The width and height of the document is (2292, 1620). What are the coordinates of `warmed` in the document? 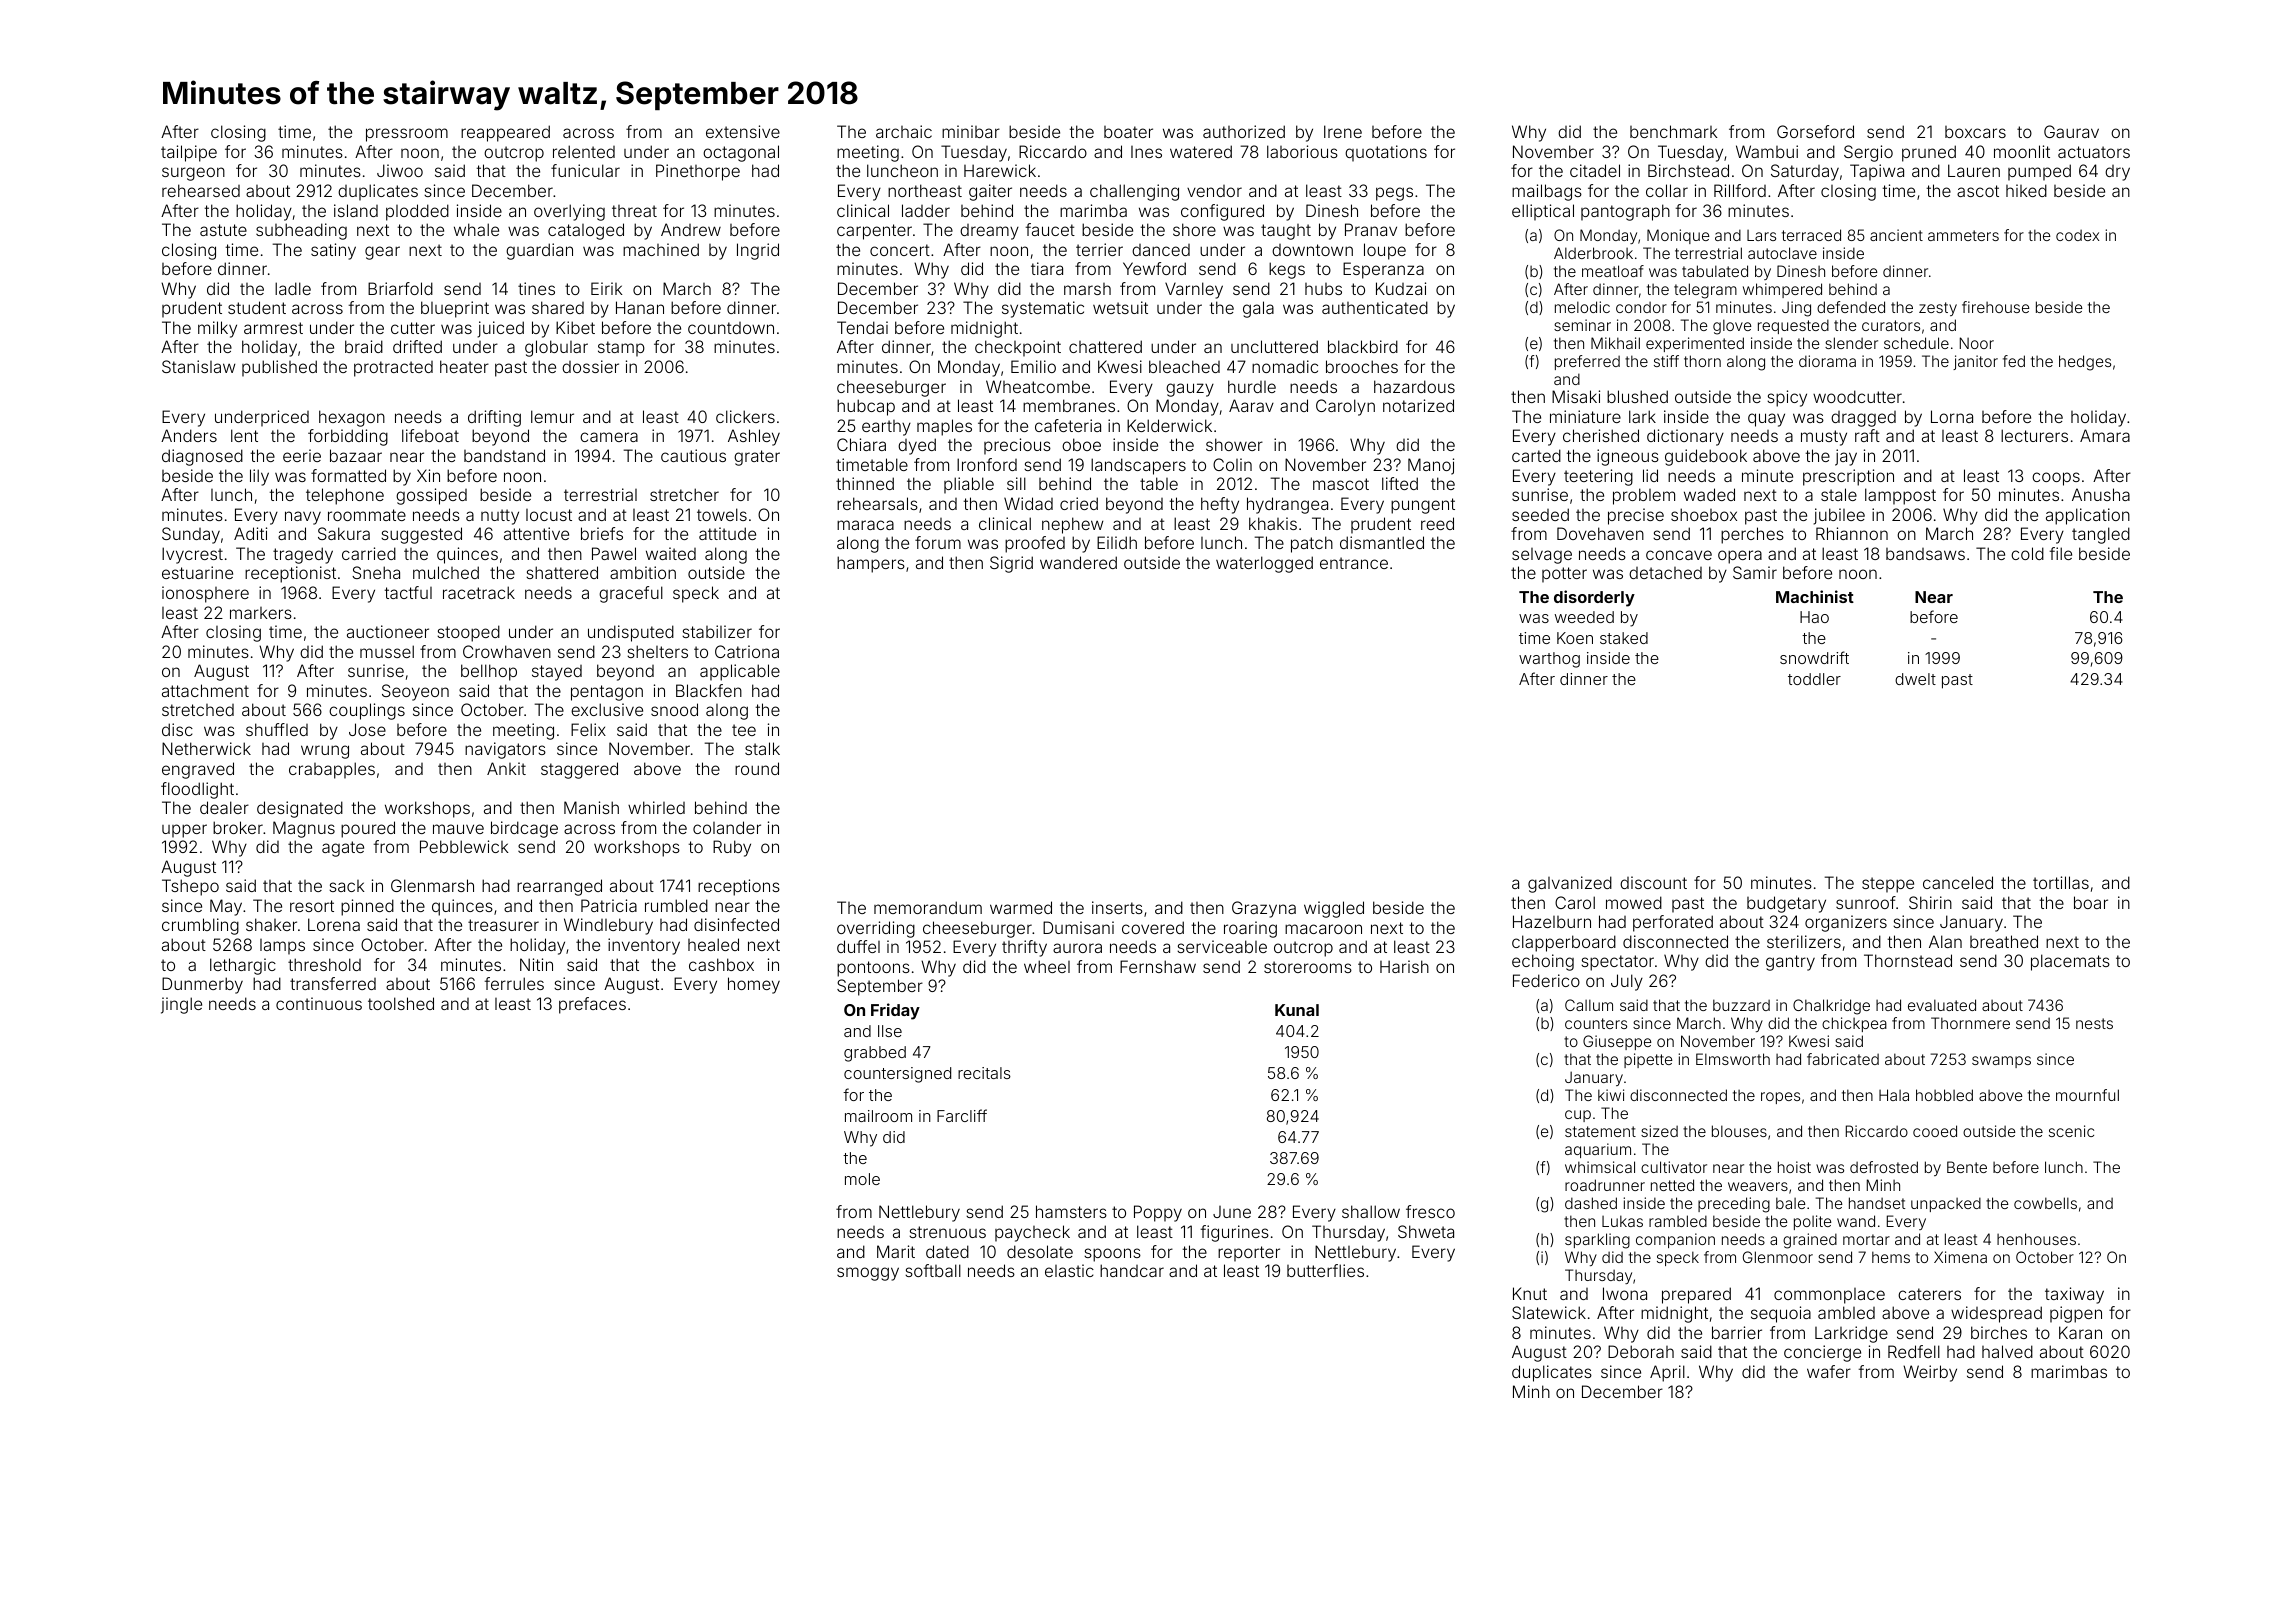 It's located at (1021, 907).
